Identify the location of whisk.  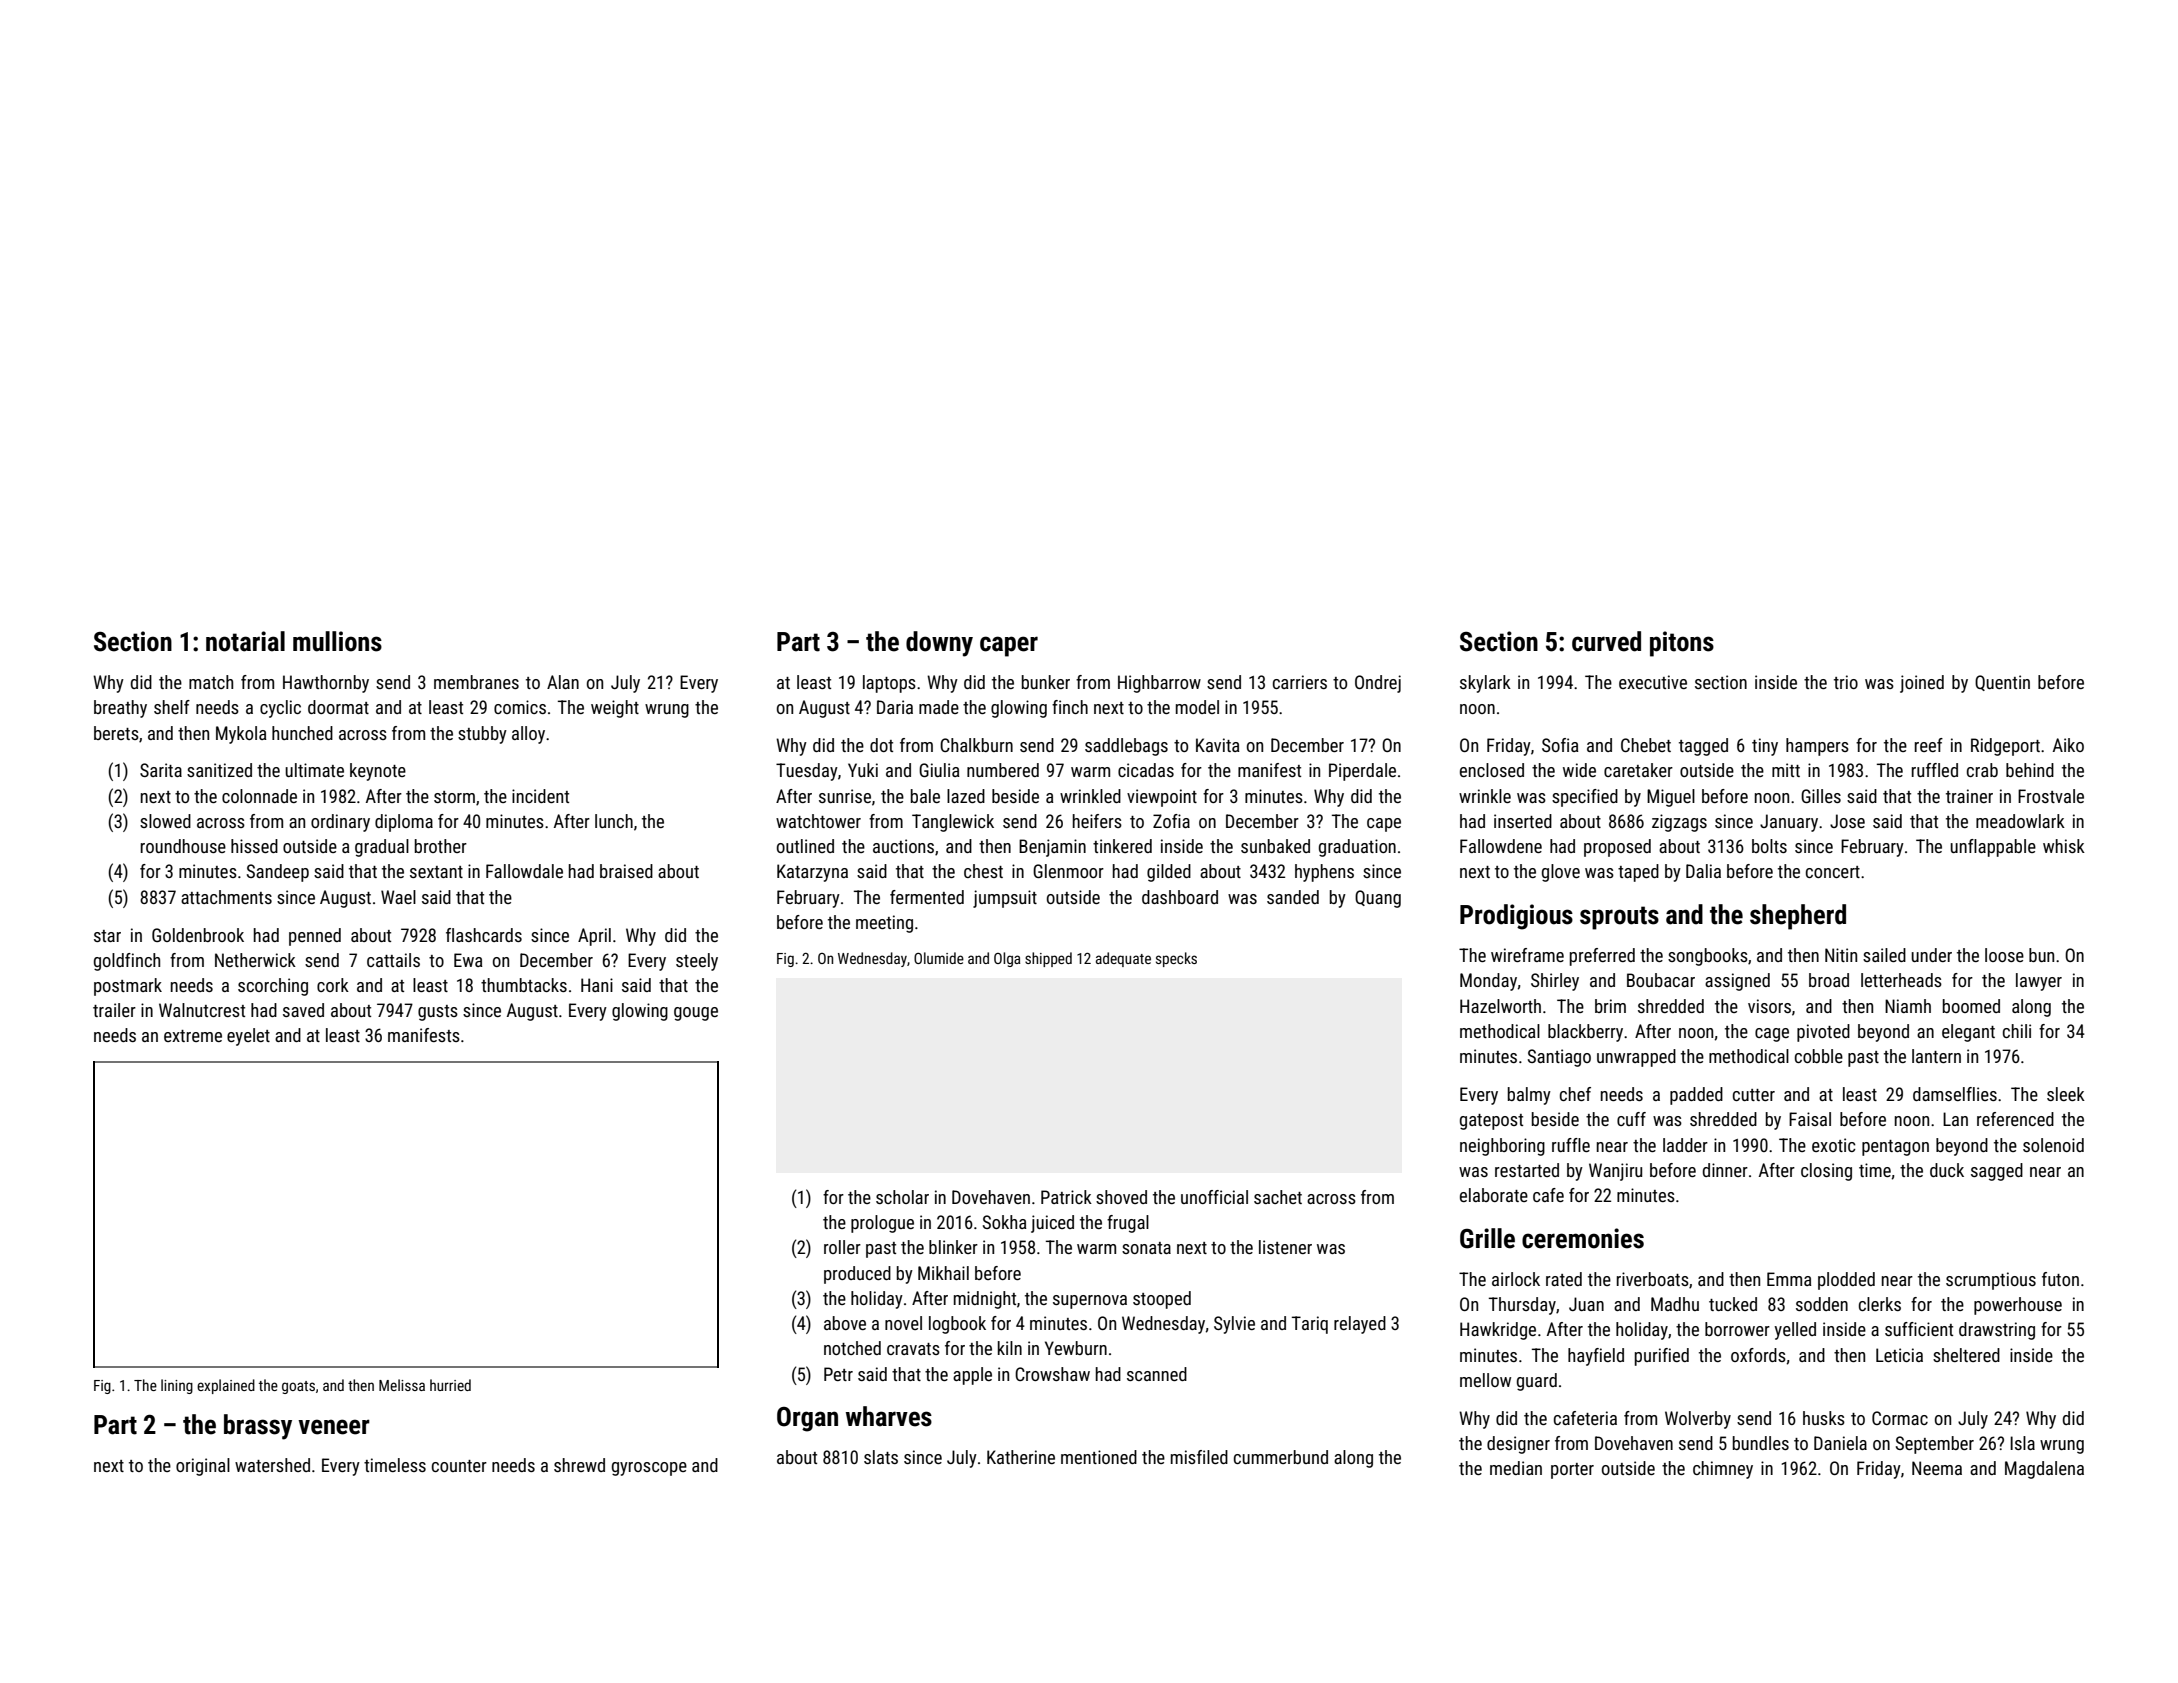
(2064, 846).
